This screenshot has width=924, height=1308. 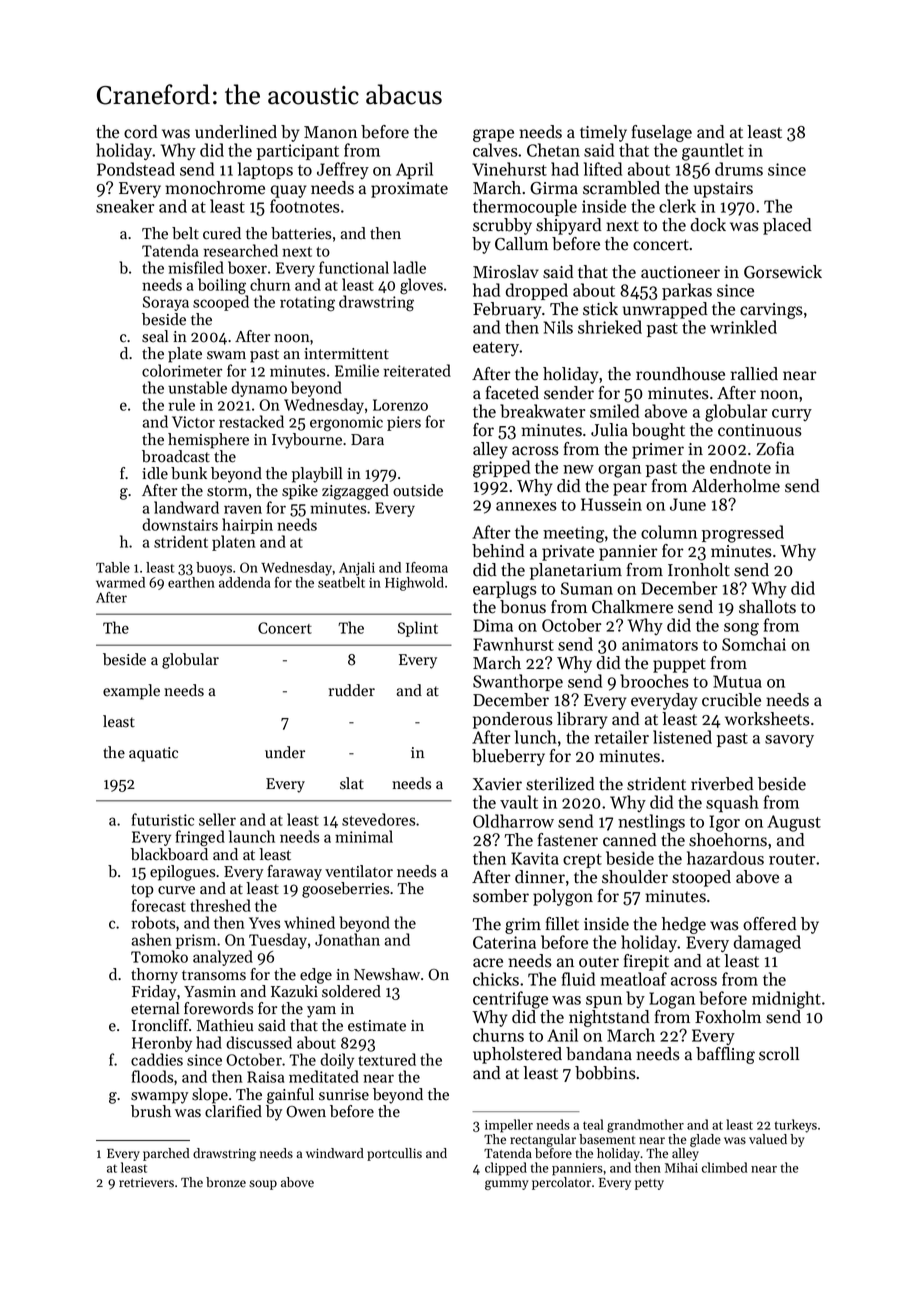 What do you see at coordinates (553, 150) in the screenshot?
I see `Chetan` at bounding box center [553, 150].
